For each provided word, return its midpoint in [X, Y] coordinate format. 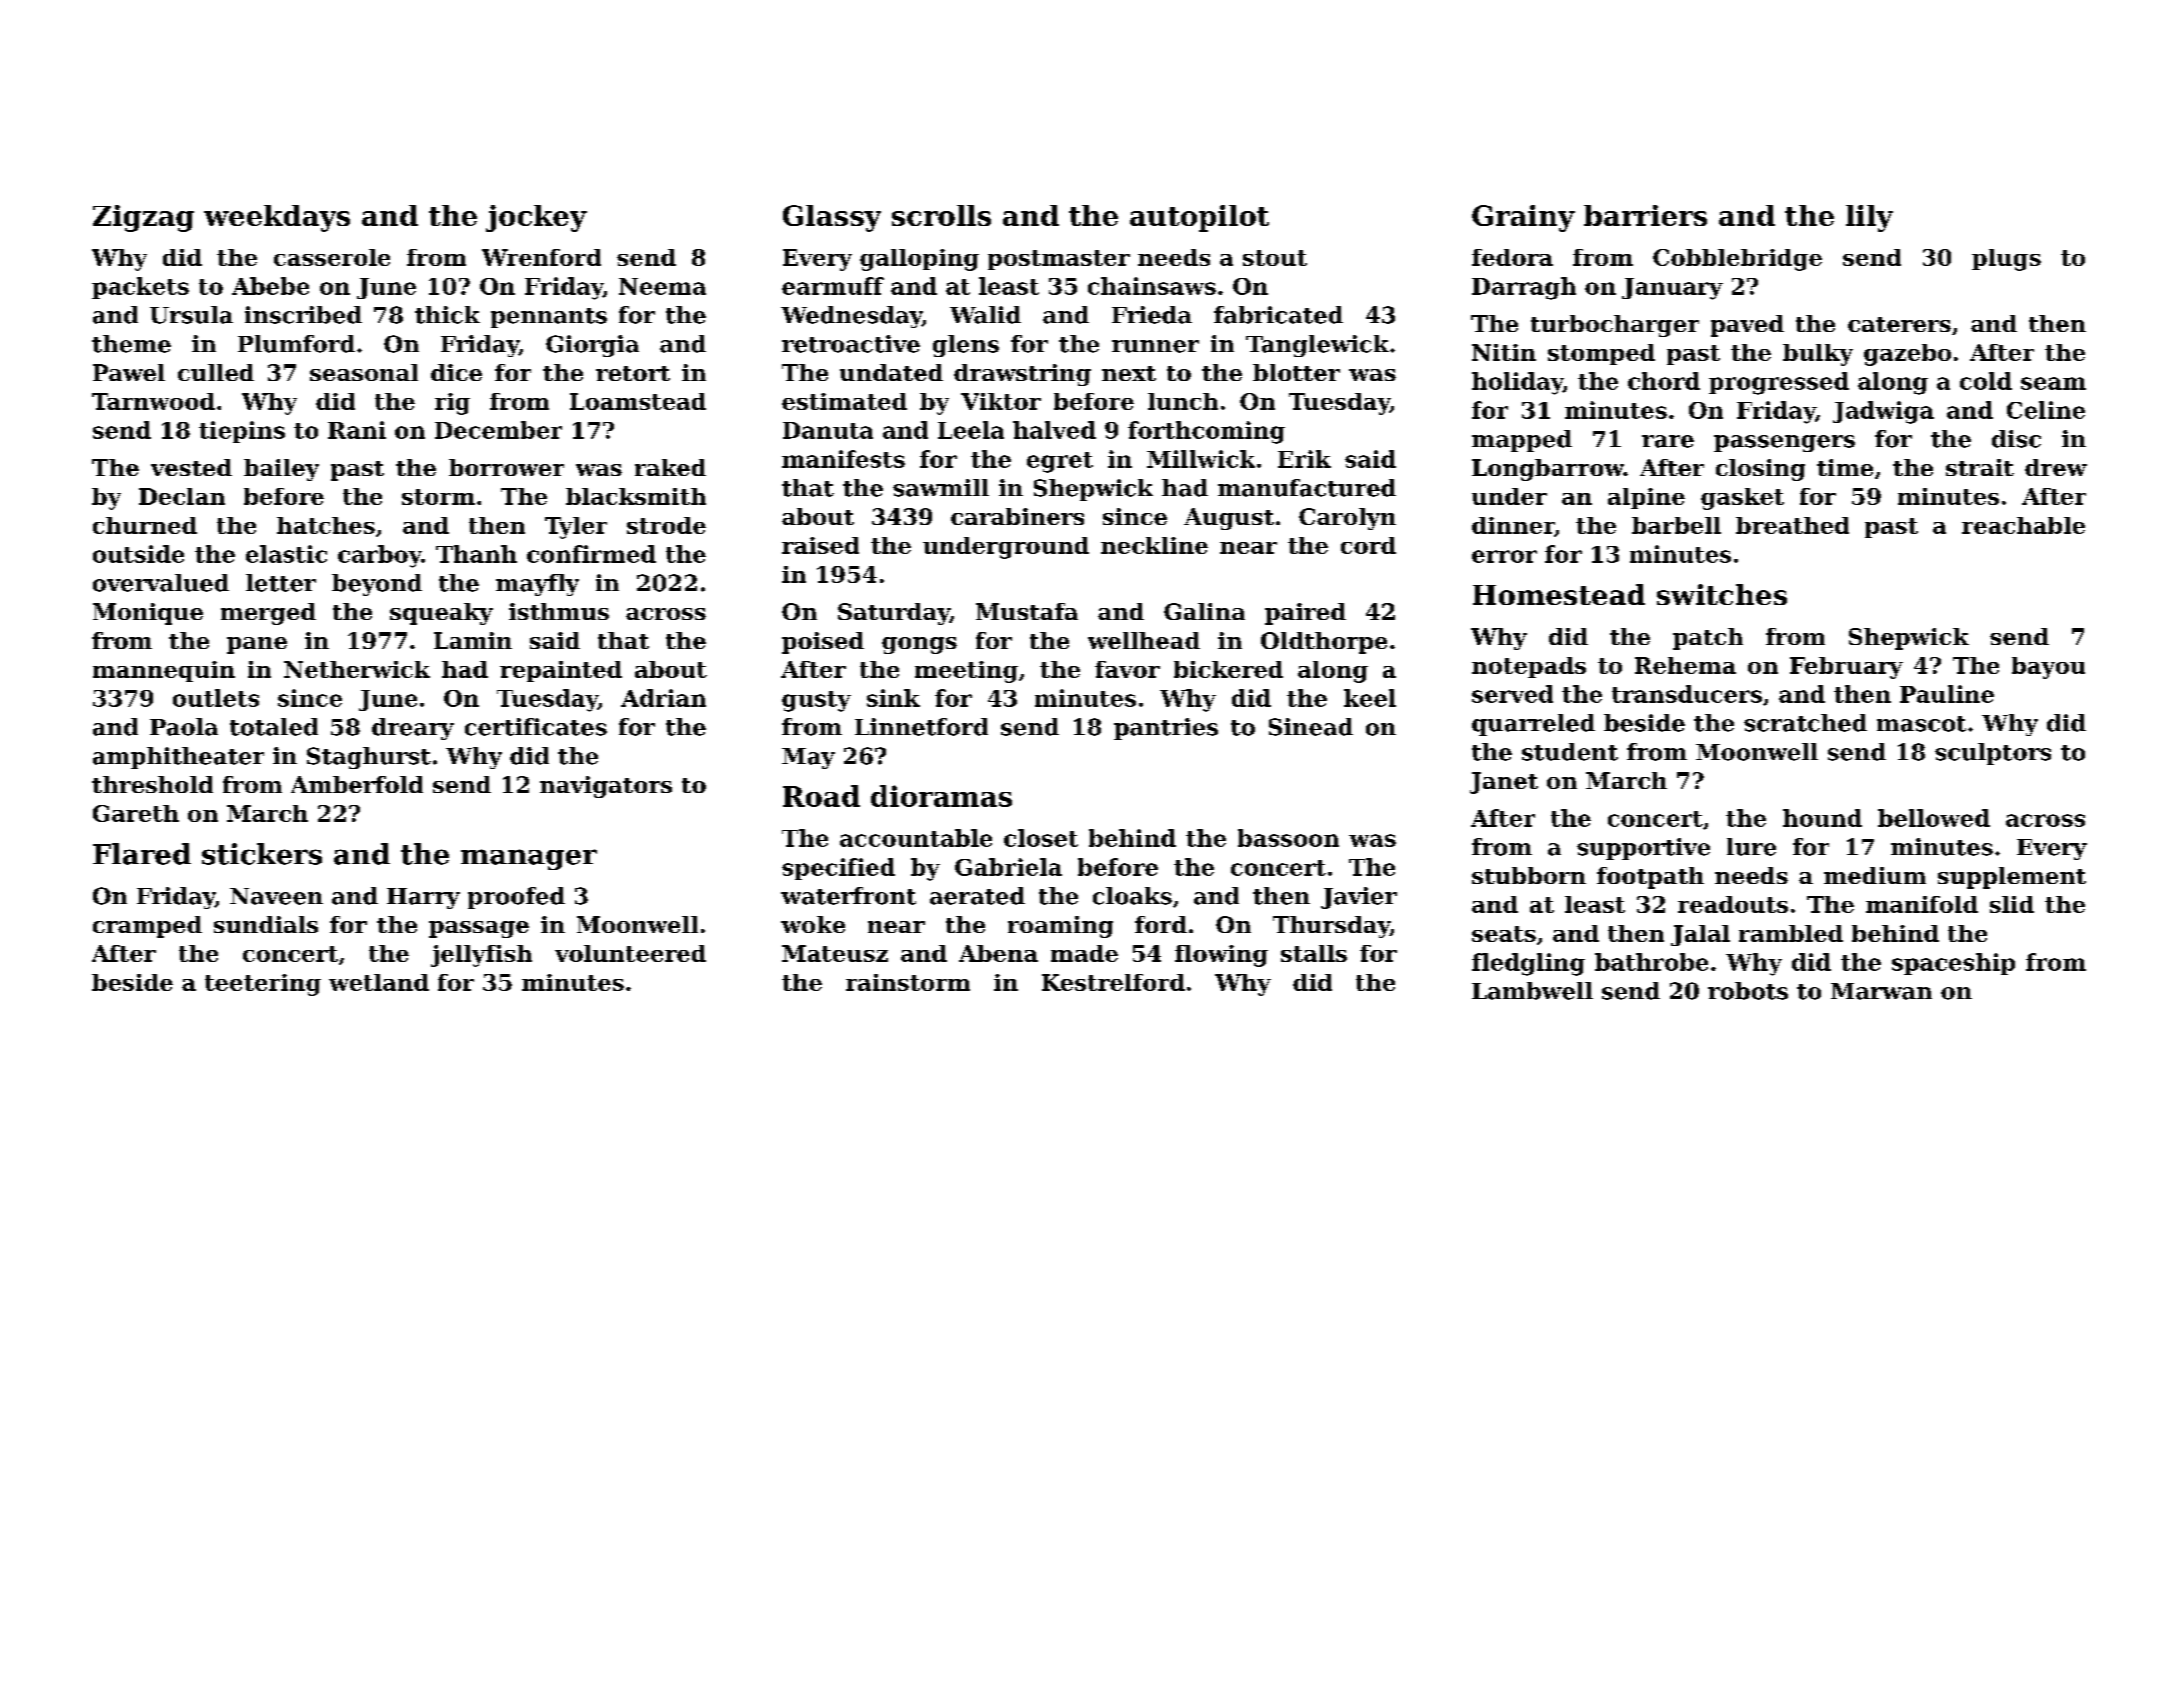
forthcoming [1206, 432]
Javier [1359, 898]
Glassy [832, 218]
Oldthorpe [1324, 643]
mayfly [537, 585]
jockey [536, 218]
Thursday [1331, 927]
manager [529, 859]
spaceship [1953, 964]
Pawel [129, 372]
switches [1722, 594]
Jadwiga [1883, 412]
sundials [266, 924]
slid [2012, 904]
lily [1869, 218]
